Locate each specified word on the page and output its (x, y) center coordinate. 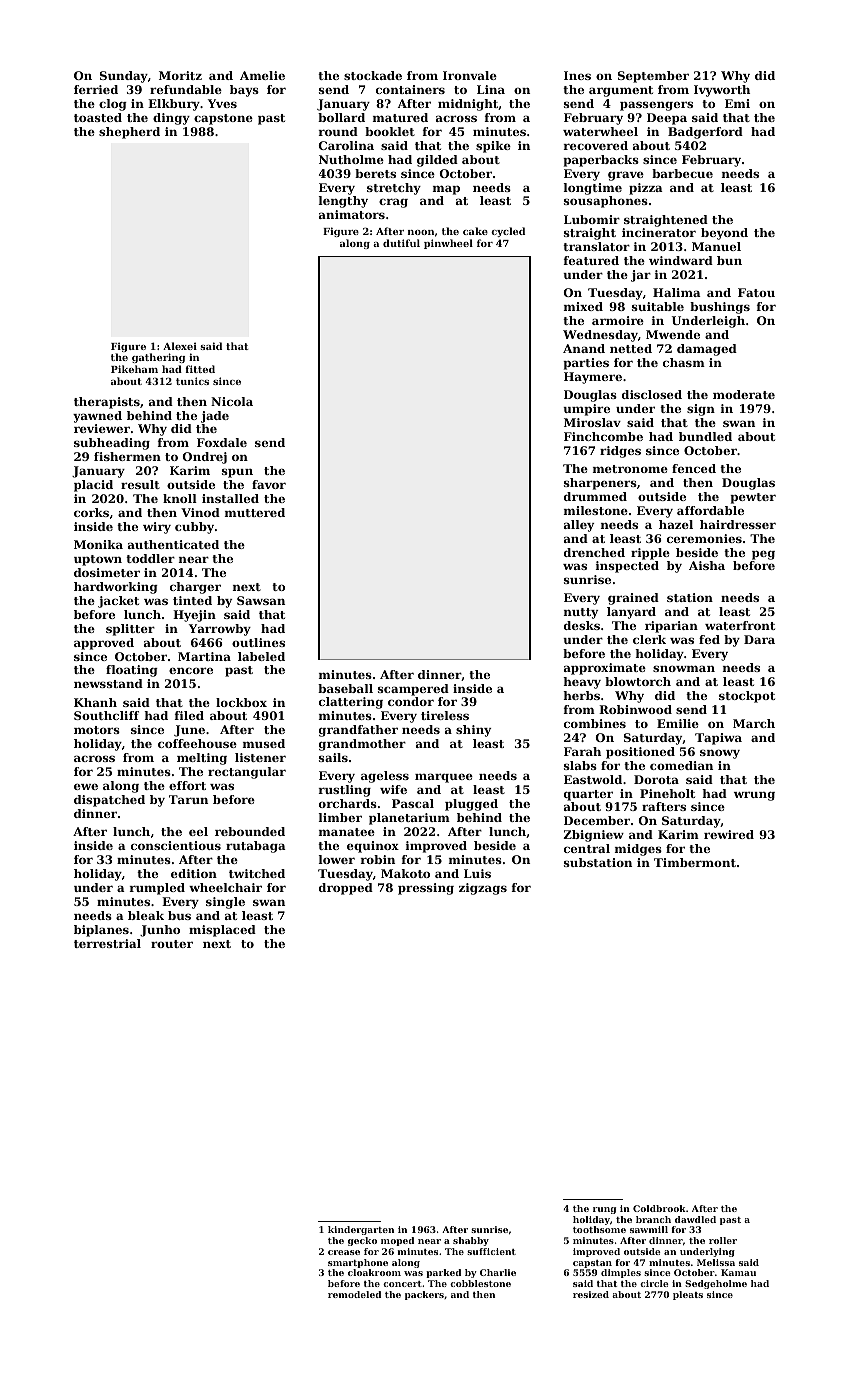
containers (410, 89)
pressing (426, 889)
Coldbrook (659, 1208)
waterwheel (600, 131)
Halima (677, 292)
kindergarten (361, 1230)
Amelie (262, 75)
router (172, 944)
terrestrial (107, 943)
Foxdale (222, 442)
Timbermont (695, 862)
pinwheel (448, 244)
